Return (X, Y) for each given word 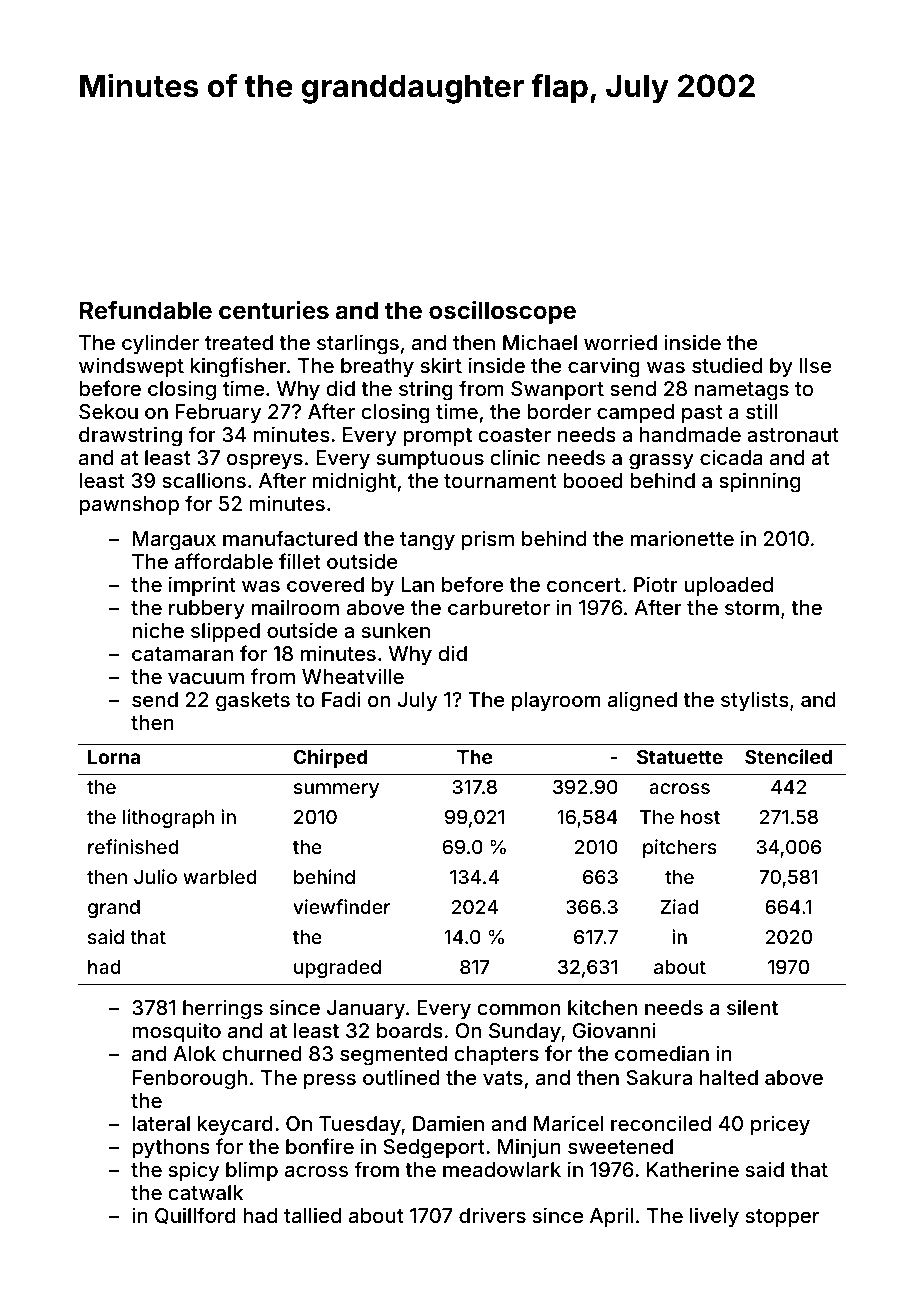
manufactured (290, 538)
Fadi (341, 699)
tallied (312, 1215)
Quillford (195, 1216)
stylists (755, 701)
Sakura (659, 1077)
